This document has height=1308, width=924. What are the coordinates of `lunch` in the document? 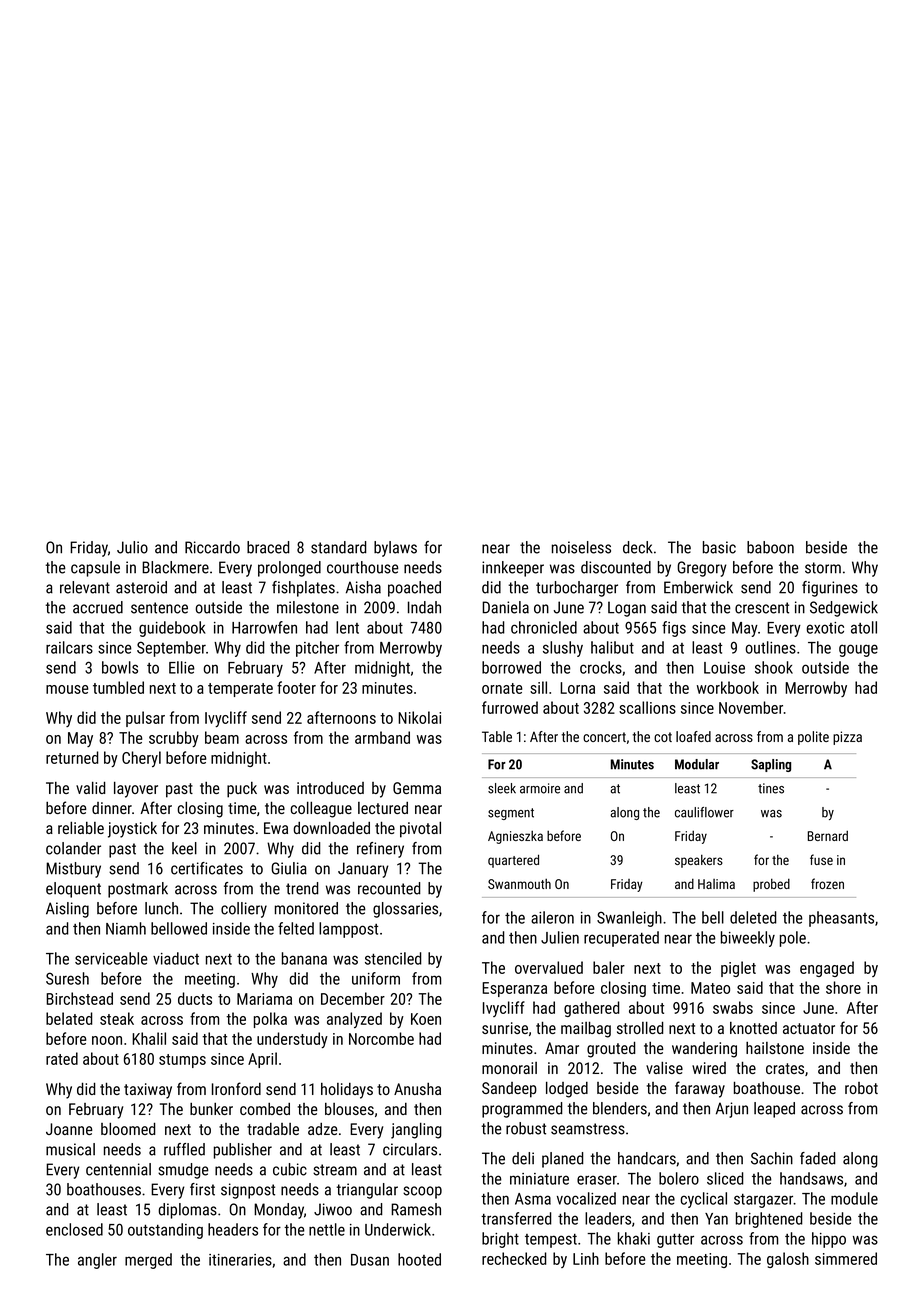 It's located at (161, 908).
